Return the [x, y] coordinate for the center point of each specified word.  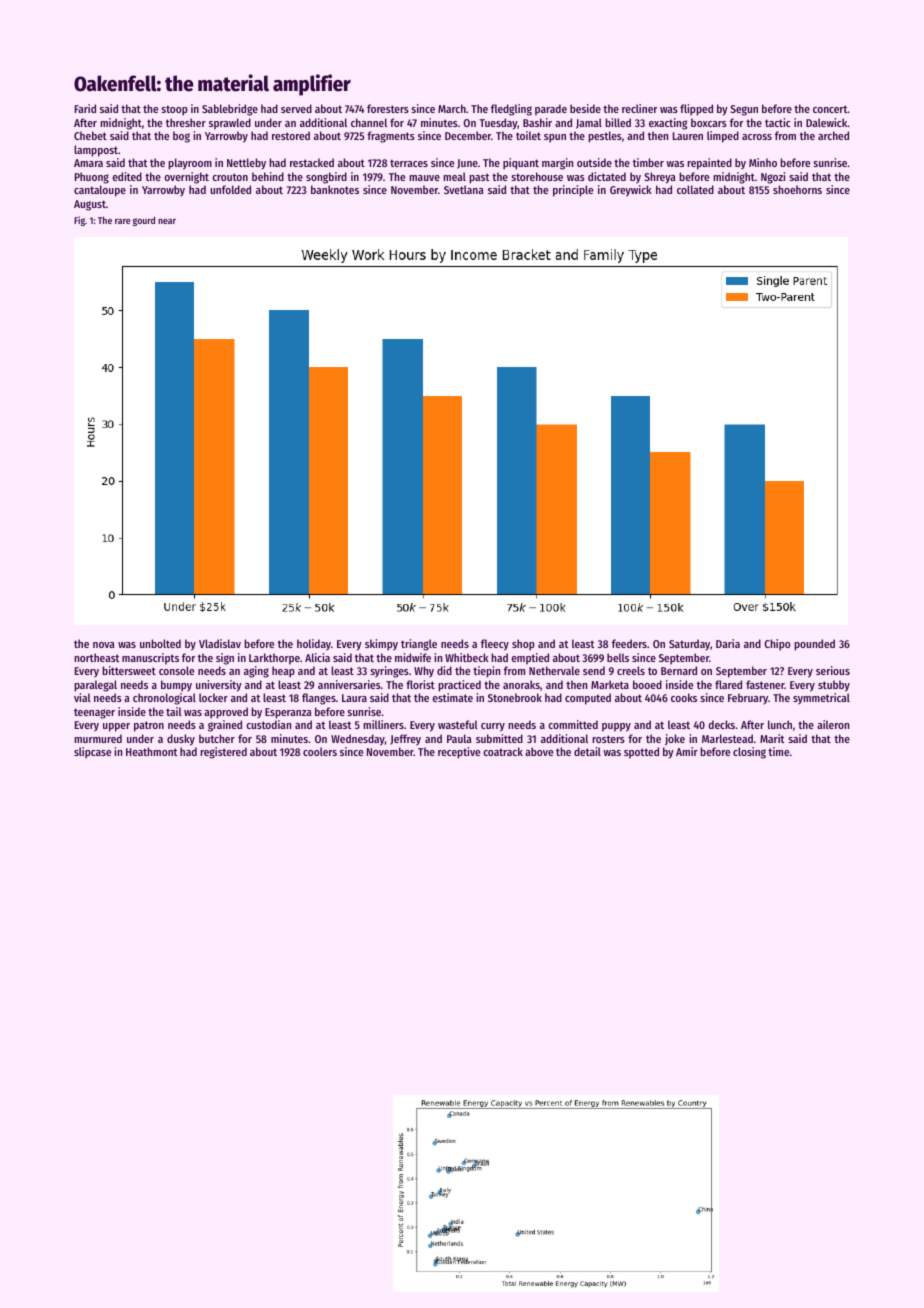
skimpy [381, 645]
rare [122, 221]
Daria [728, 643]
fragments [391, 137]
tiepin [486, 672]
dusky [181, 740]
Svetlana [464, 189]
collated [695, 189]
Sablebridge [230, 110]
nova [104, 645]
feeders [629, 643]
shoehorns [797, 189]
